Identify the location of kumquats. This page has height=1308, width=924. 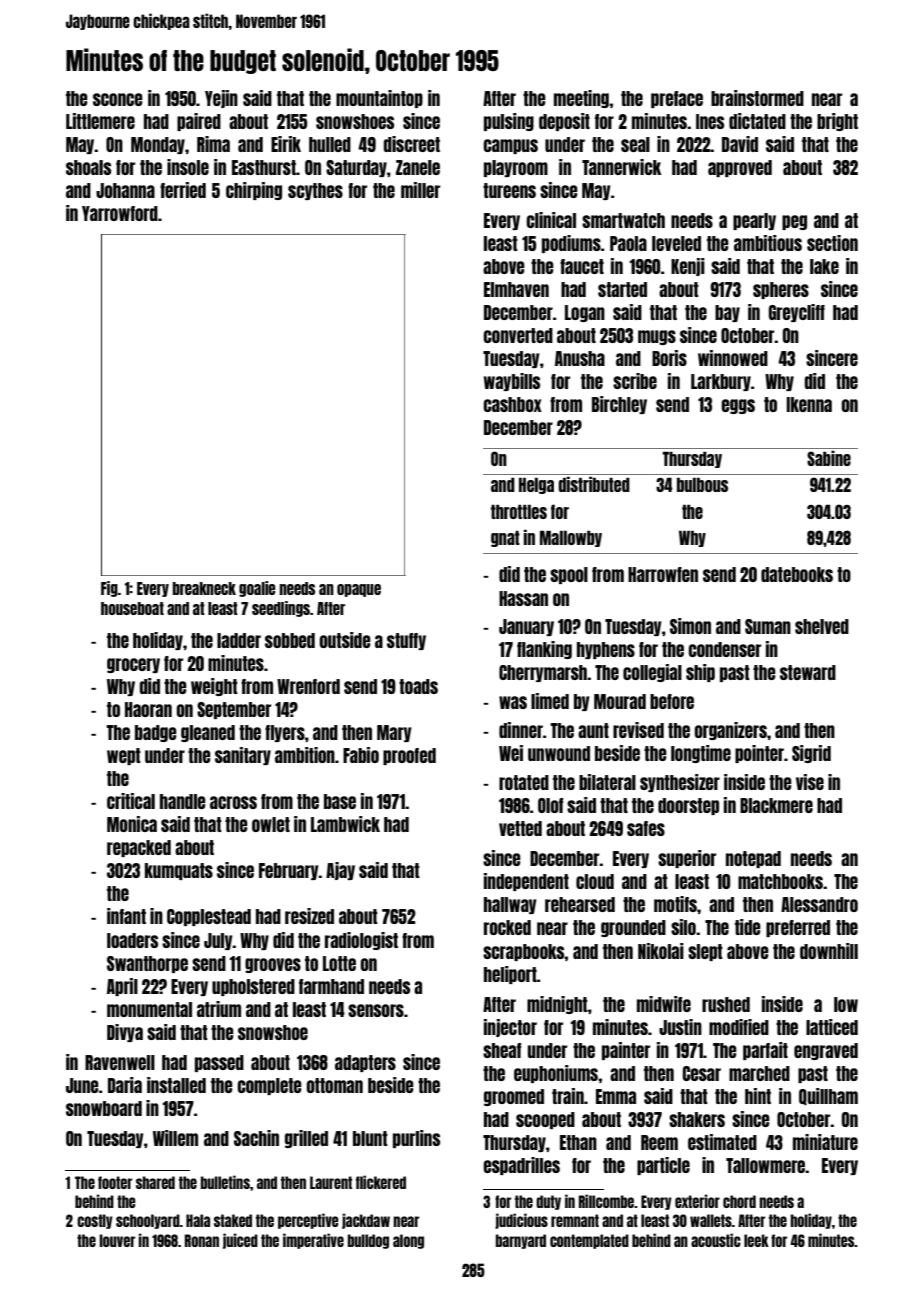
(179, 871).
